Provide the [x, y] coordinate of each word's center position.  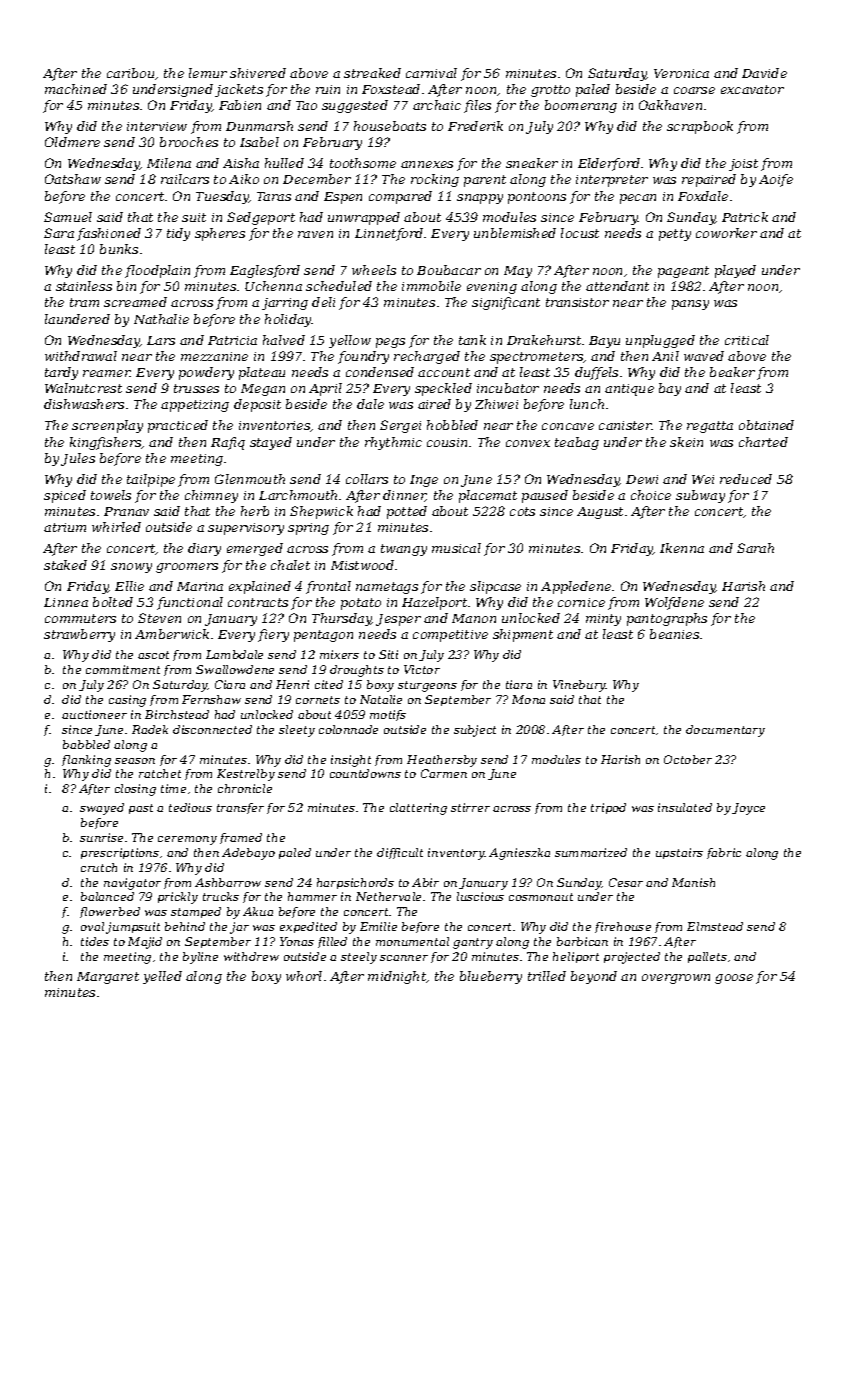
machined [76, 89]
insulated [685, 807]
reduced [746, 479]
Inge [424, 481]
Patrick [745, 217]
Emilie [378, 926]
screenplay [107, 426]
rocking [435, 180]
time [173, 788]
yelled [162, 977]
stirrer [470, 807]
